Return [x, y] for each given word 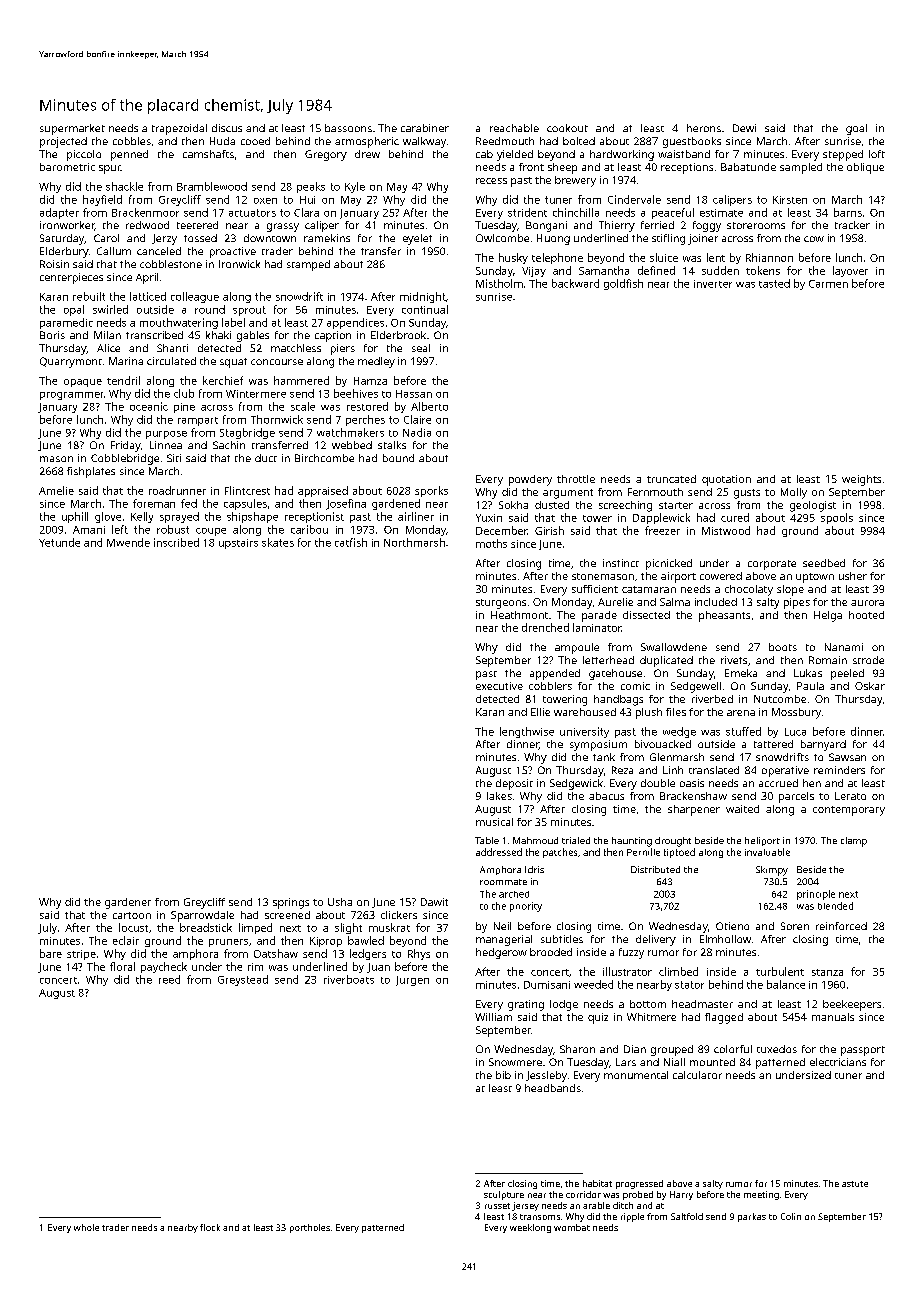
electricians [838, 1062]
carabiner [425, 128]
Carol [106, 238]
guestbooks [692, 142]
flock [210, 1227]
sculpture [504, 1195]
